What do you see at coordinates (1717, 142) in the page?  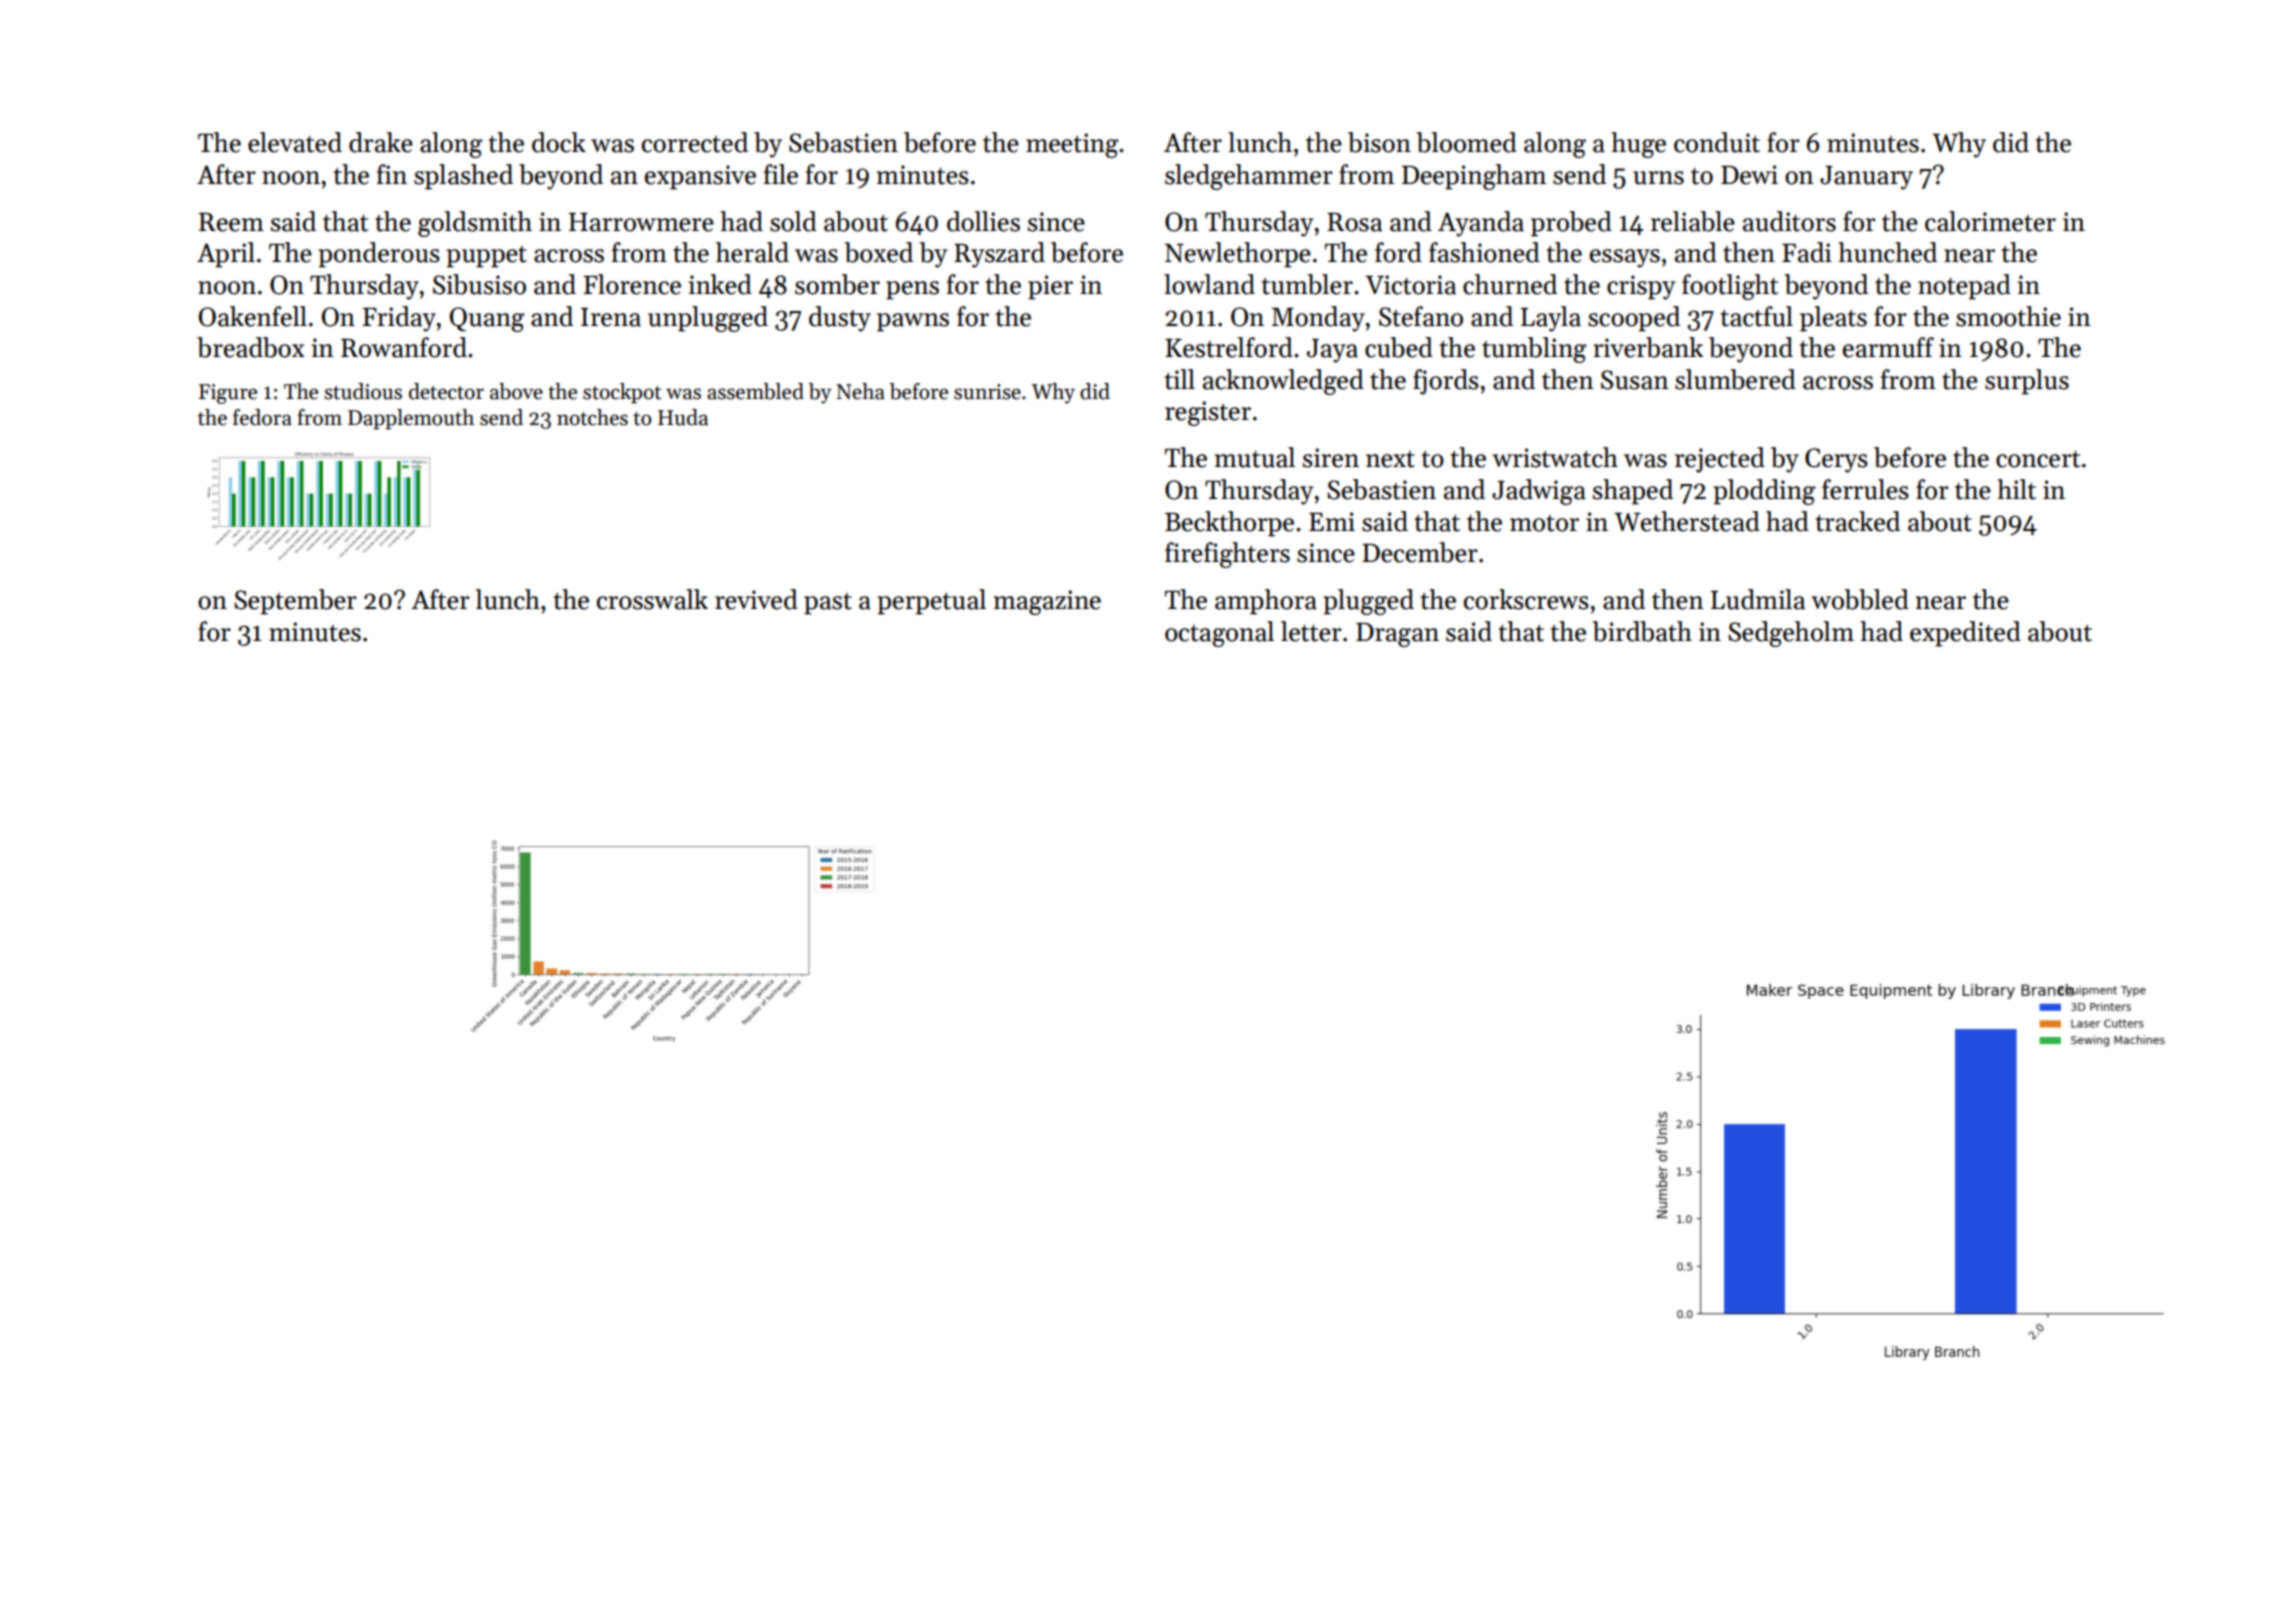 I see `conduit` at bounding box center [1717, 142].
